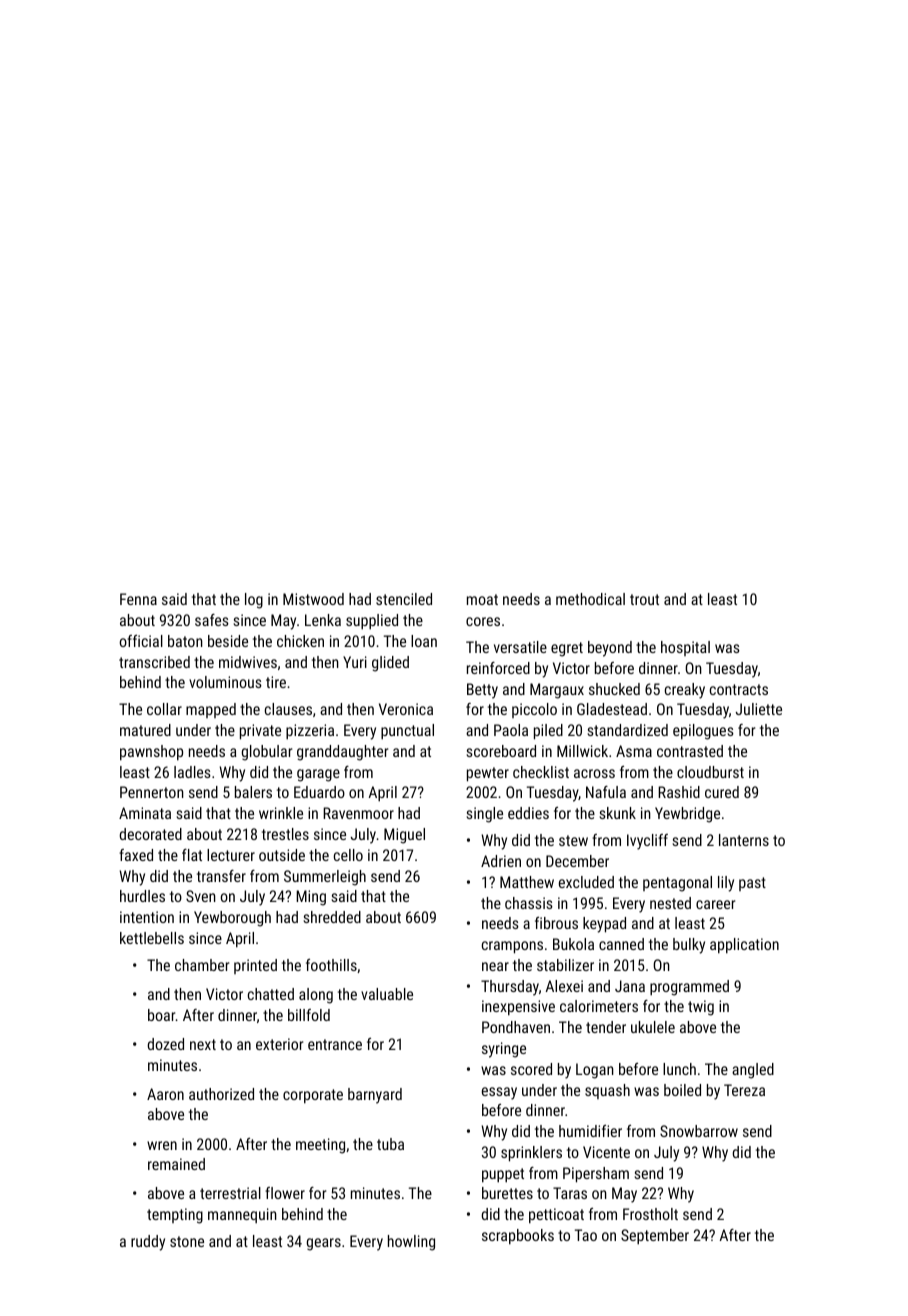 The height and width of the screenshot is (1316, 908). What do you see at coordinates (138, 599) in the screenshot?
I see `Fenna` at bounding box center [138, 599].
